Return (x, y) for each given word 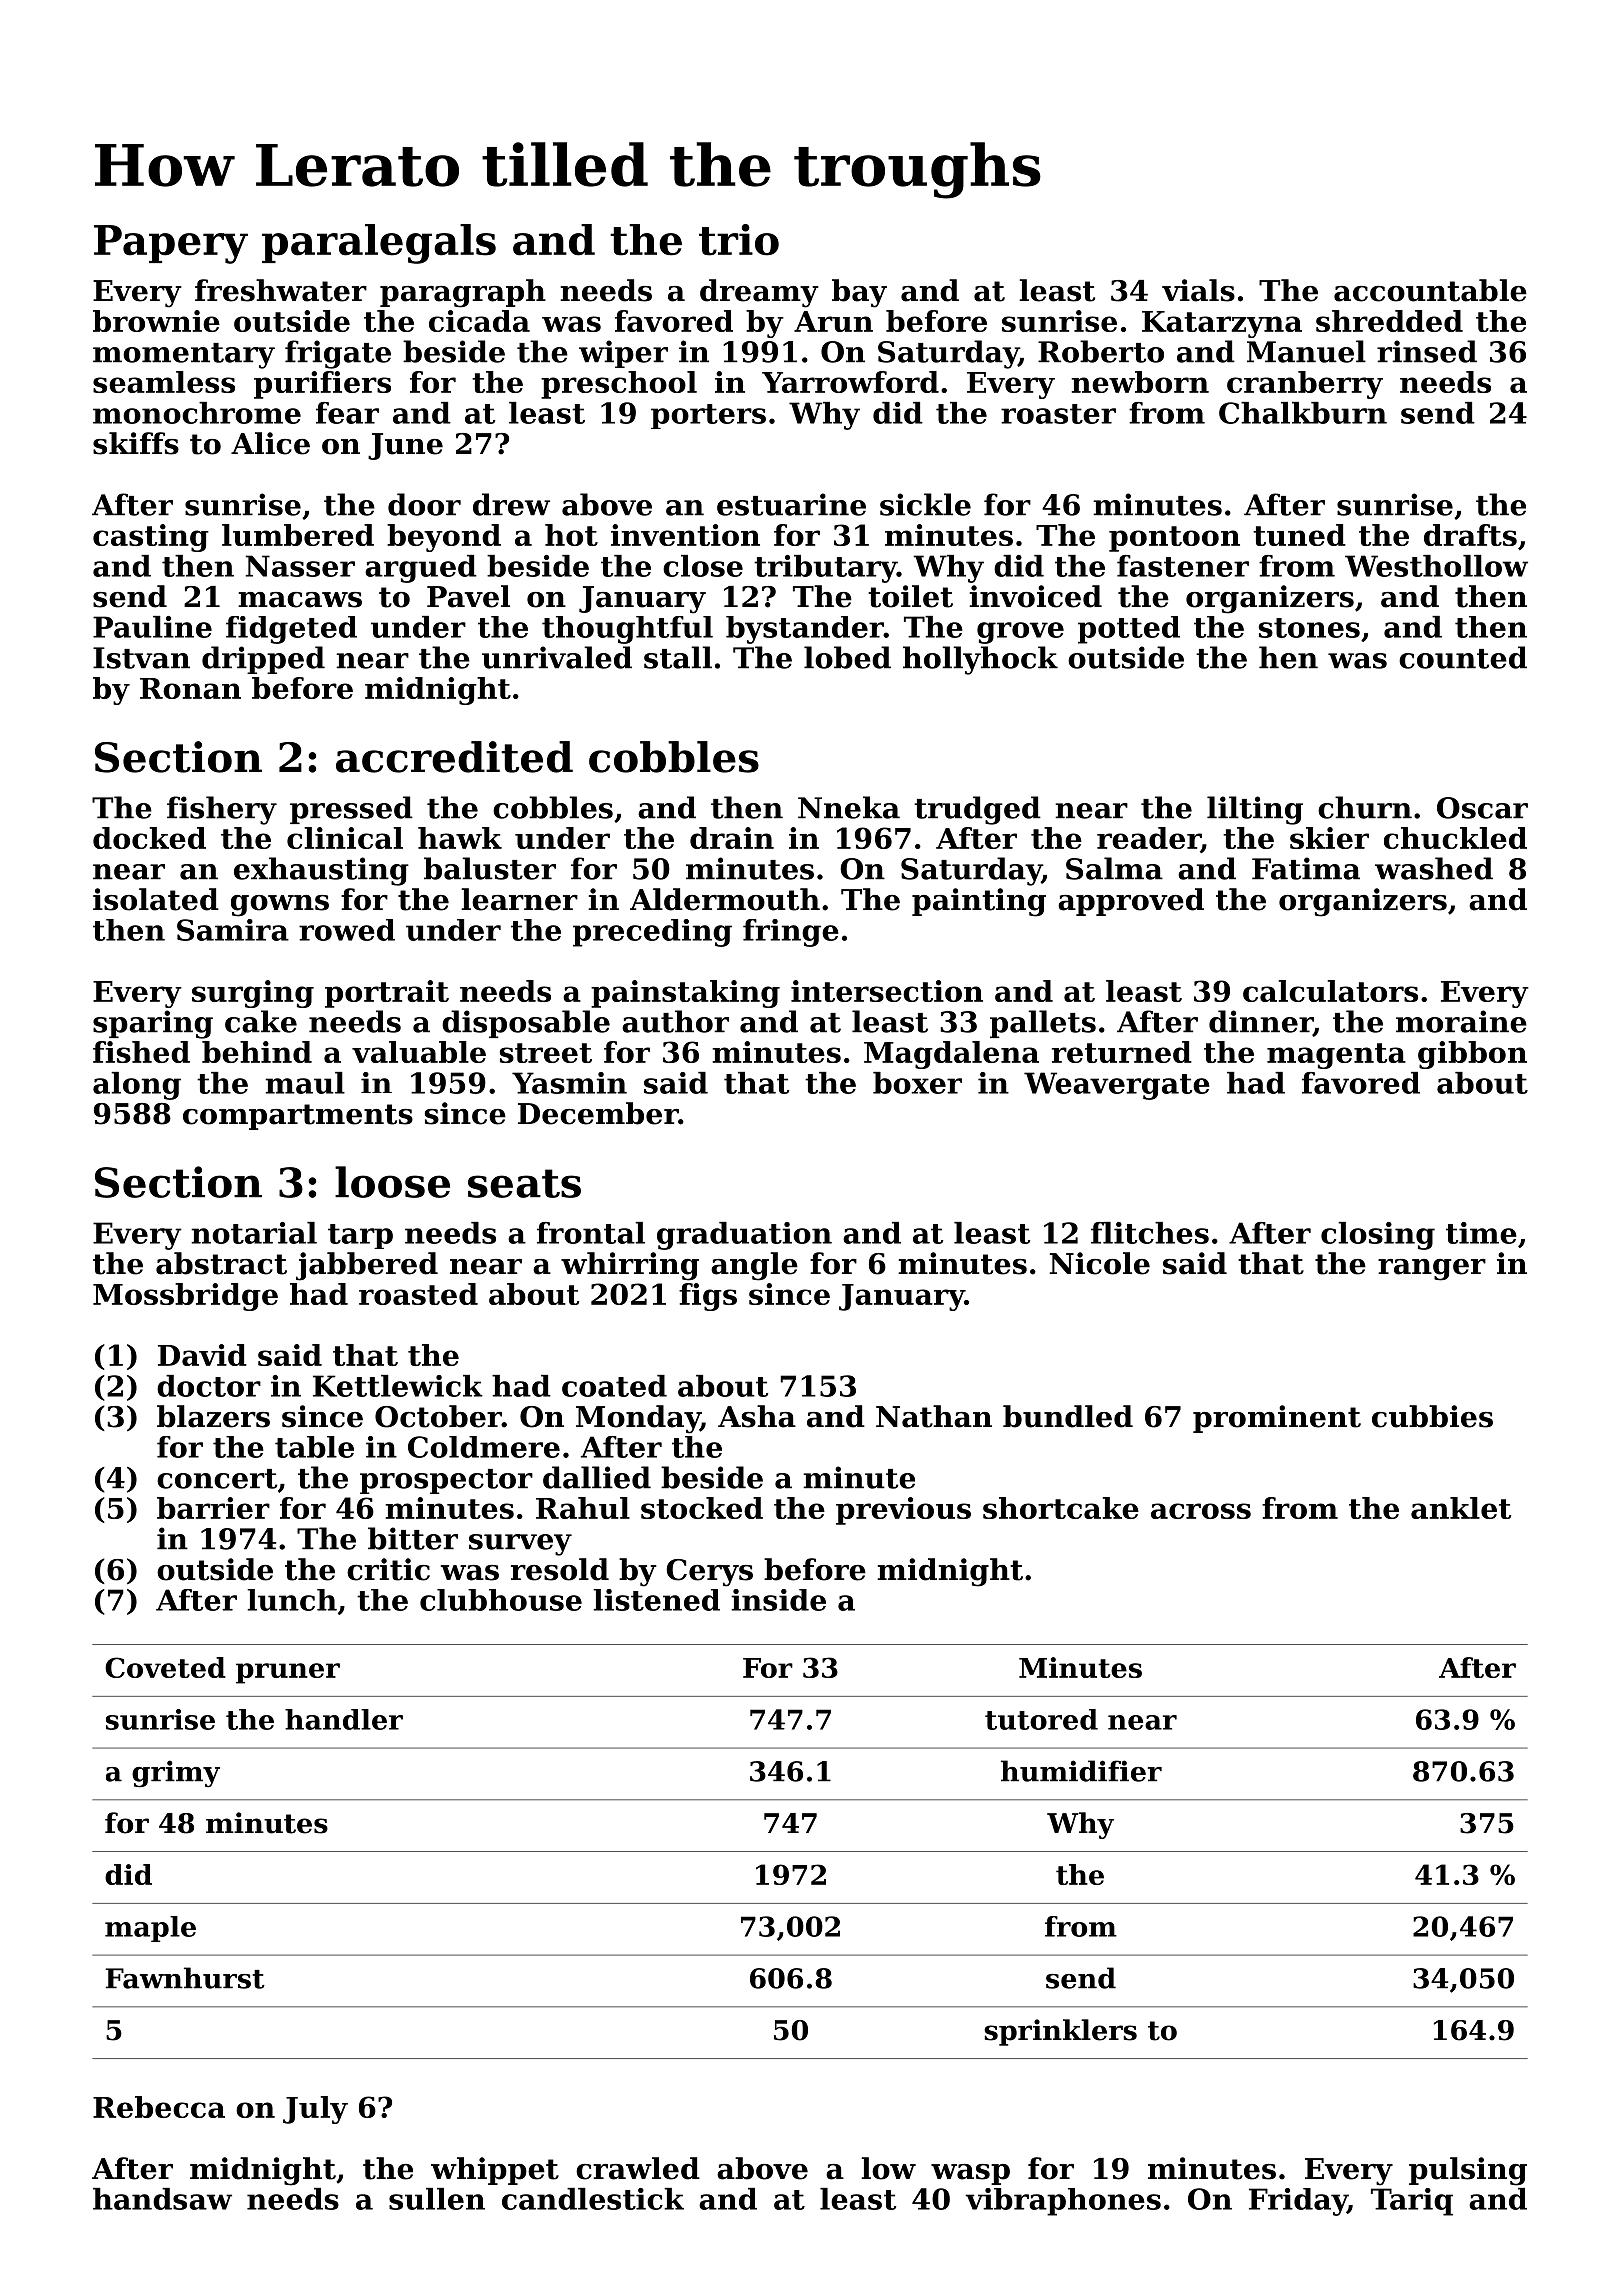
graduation (744, 1236)
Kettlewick (398, 1386)
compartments (298, 1117)
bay (859, 293)
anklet (1461, 1508)
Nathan (934, 1416)
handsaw (162, 2199)
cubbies (1432, 1416)
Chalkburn (1303, 413)
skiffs (136, 443)
